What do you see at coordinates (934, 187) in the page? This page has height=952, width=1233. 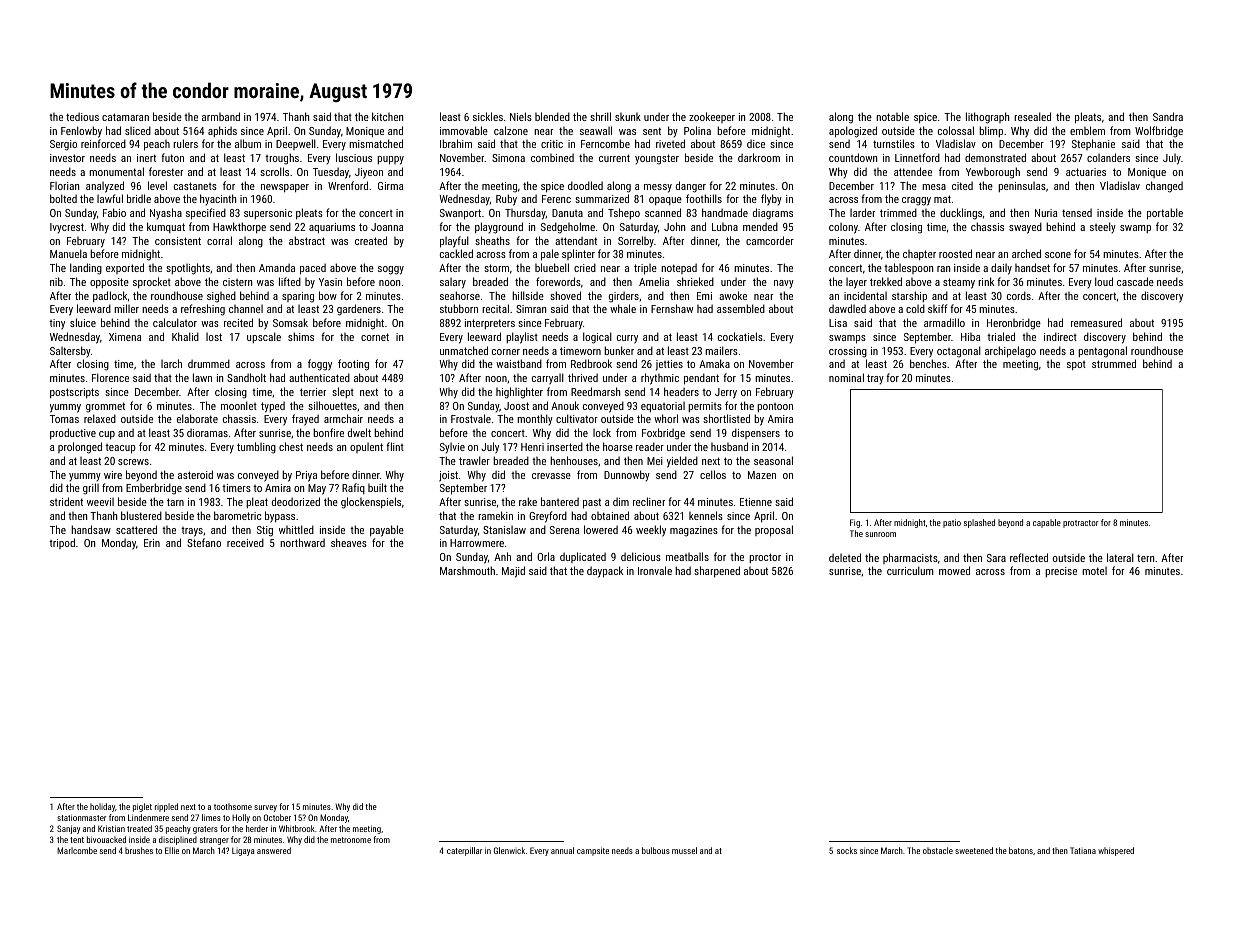 I see `mesa` at bounding box center [934, 187].
